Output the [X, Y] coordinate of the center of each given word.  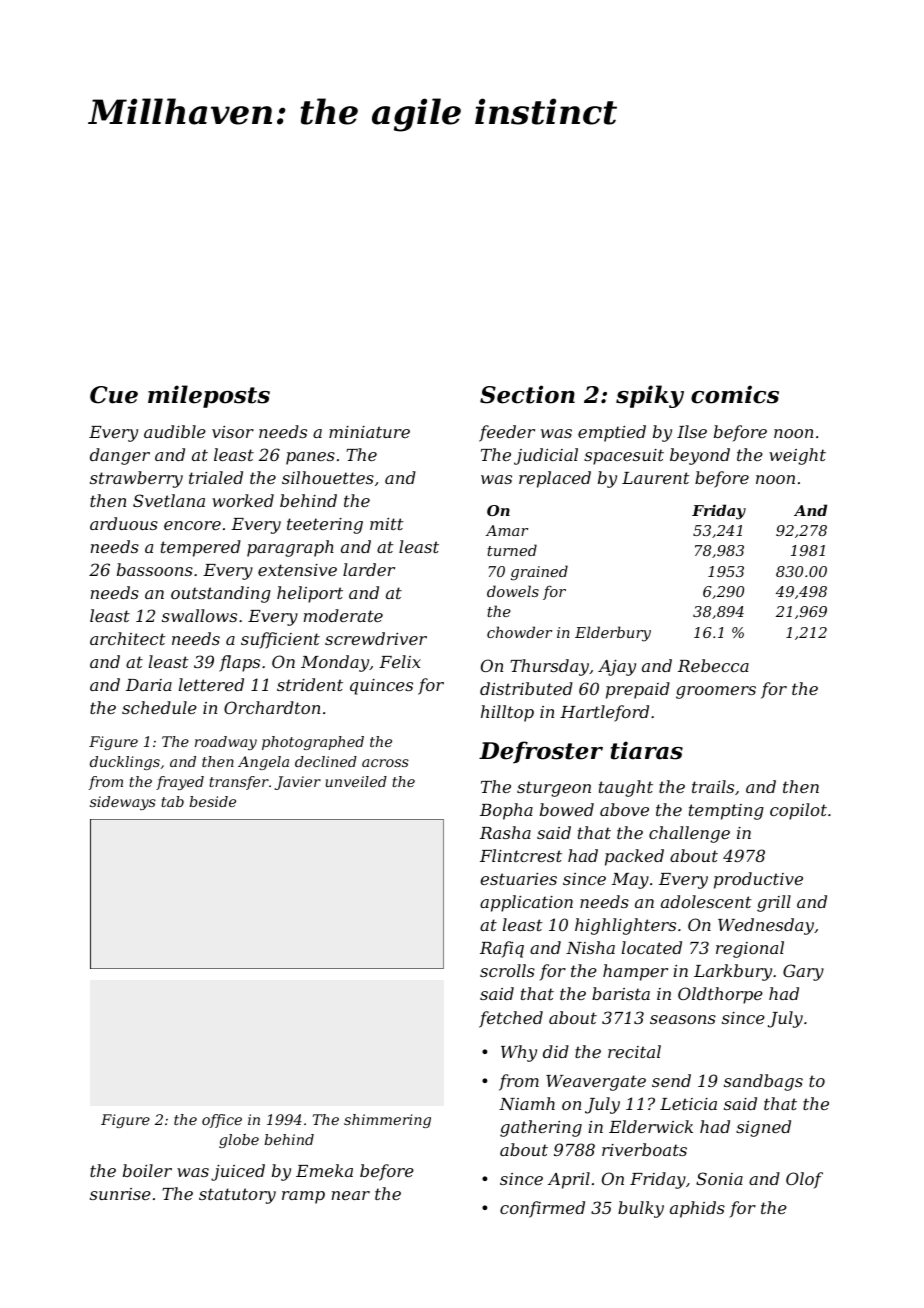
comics [735, 394]
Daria [149, 685]
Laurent [656, 478]
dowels [513, 591]
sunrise [120, 1194]
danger [120, 456]
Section [527, 394]
